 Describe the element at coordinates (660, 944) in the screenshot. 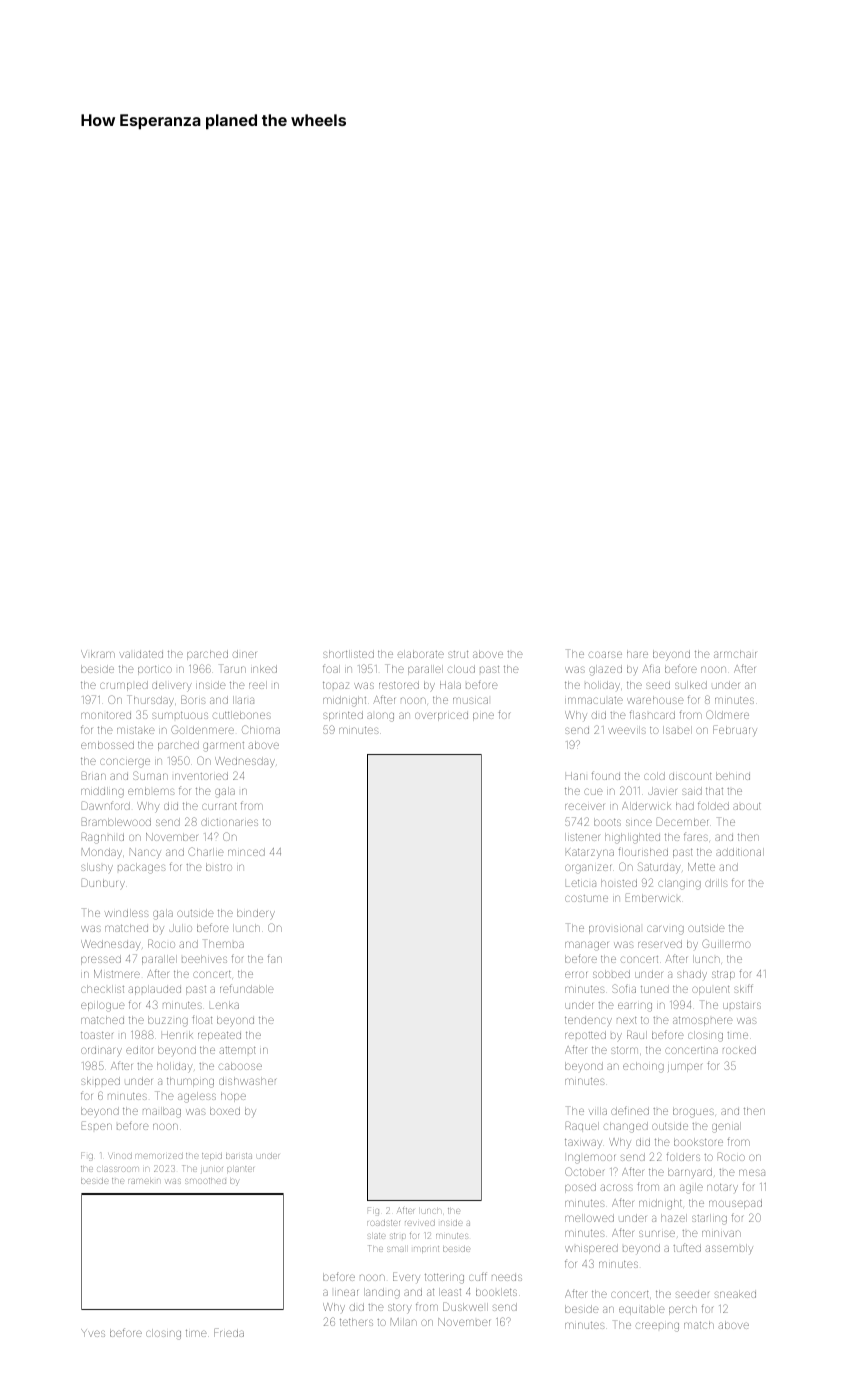

I see `reserved` at that location.
